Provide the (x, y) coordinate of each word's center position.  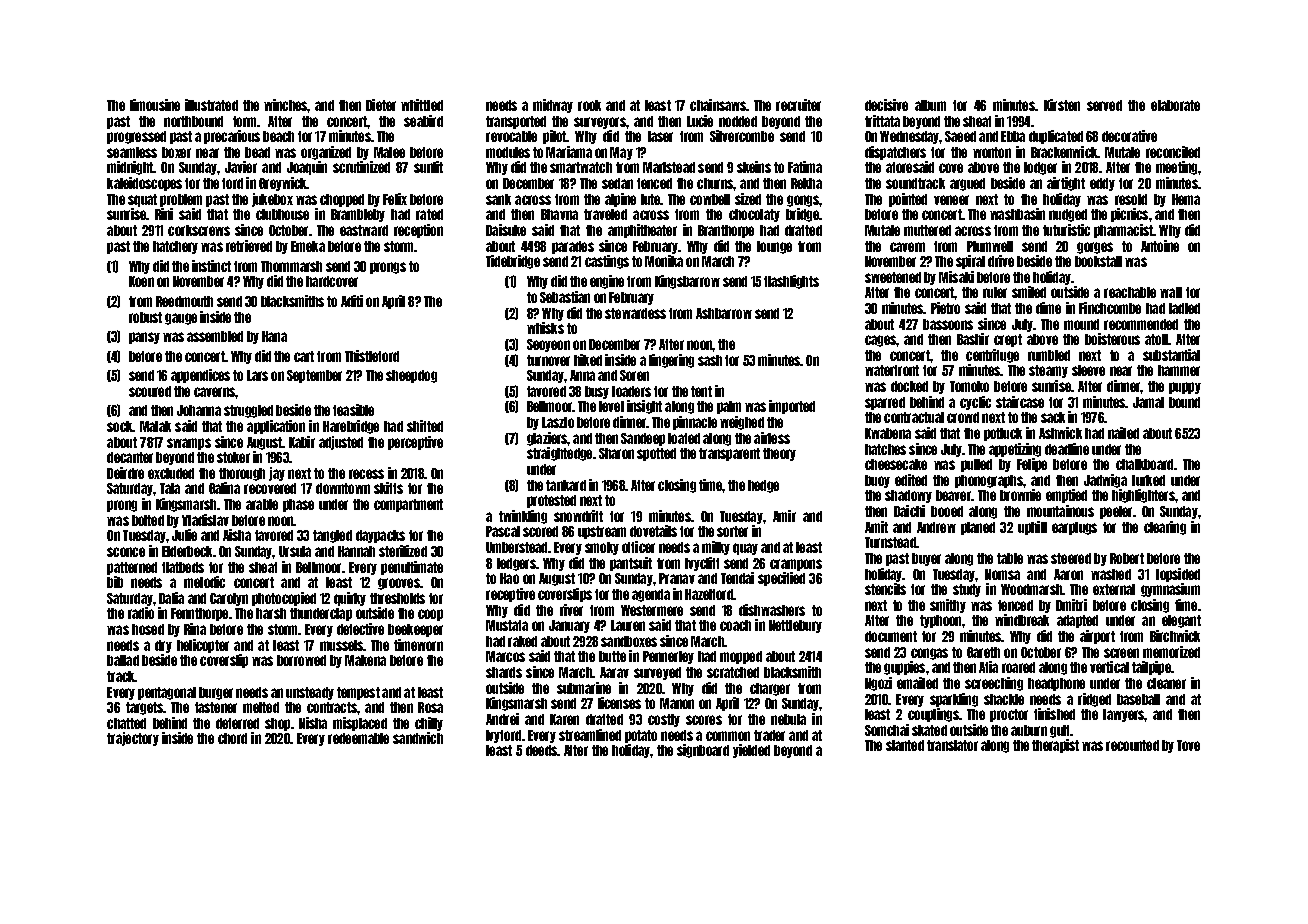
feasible (353, 410)
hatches (885, 449)
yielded (751, 751)
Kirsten (1062, 105)
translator (952, 745)
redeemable (358, 738)
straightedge (559, 454)
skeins (754, 167)
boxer (176, 152)
